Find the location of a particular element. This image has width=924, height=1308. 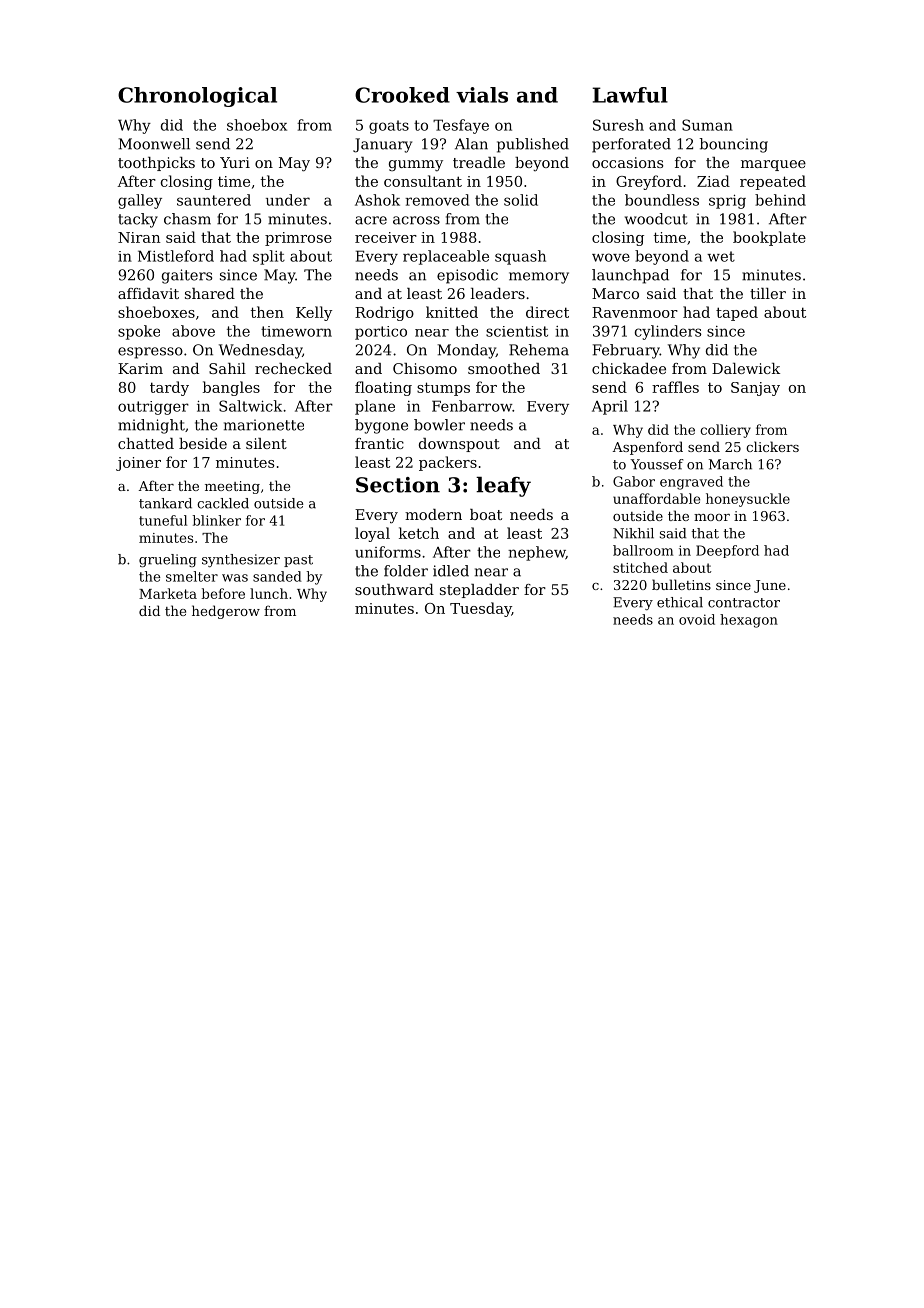

Deepford is located at coordinates (727, 551).
